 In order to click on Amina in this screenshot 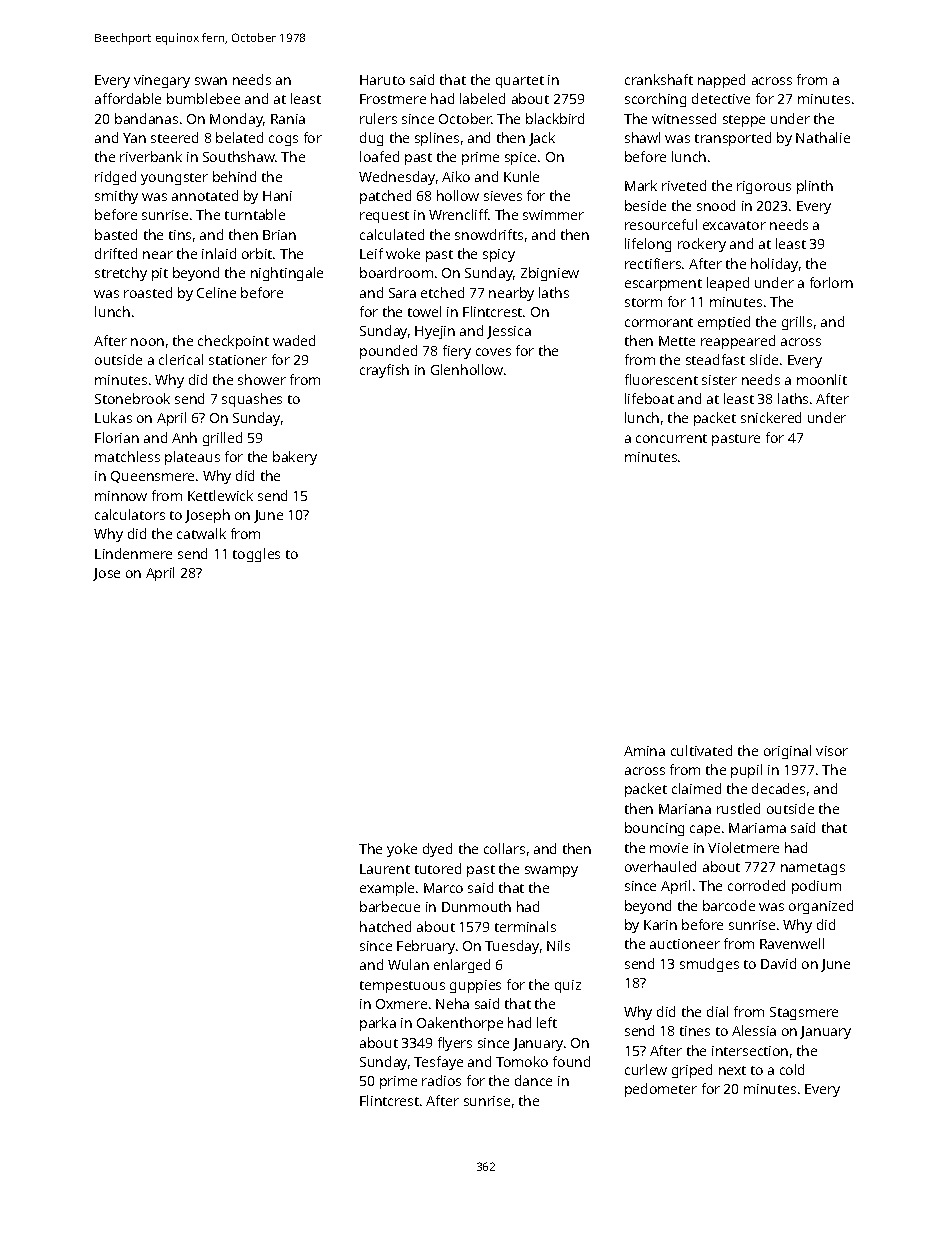, I will do `click(644, 751)`.
